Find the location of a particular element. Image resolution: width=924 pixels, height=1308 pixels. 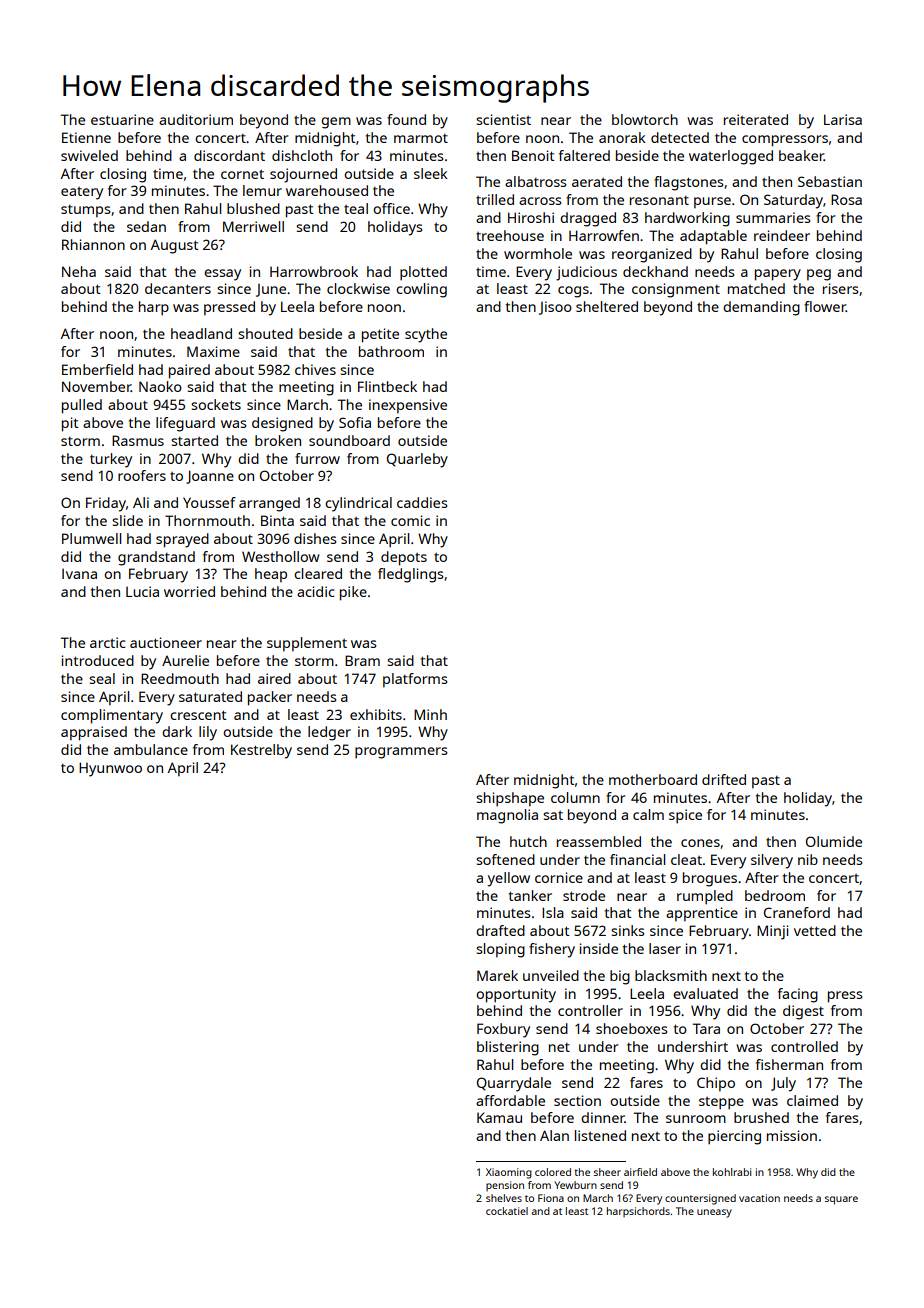

flagstones is located at coordinates (689, 183).
